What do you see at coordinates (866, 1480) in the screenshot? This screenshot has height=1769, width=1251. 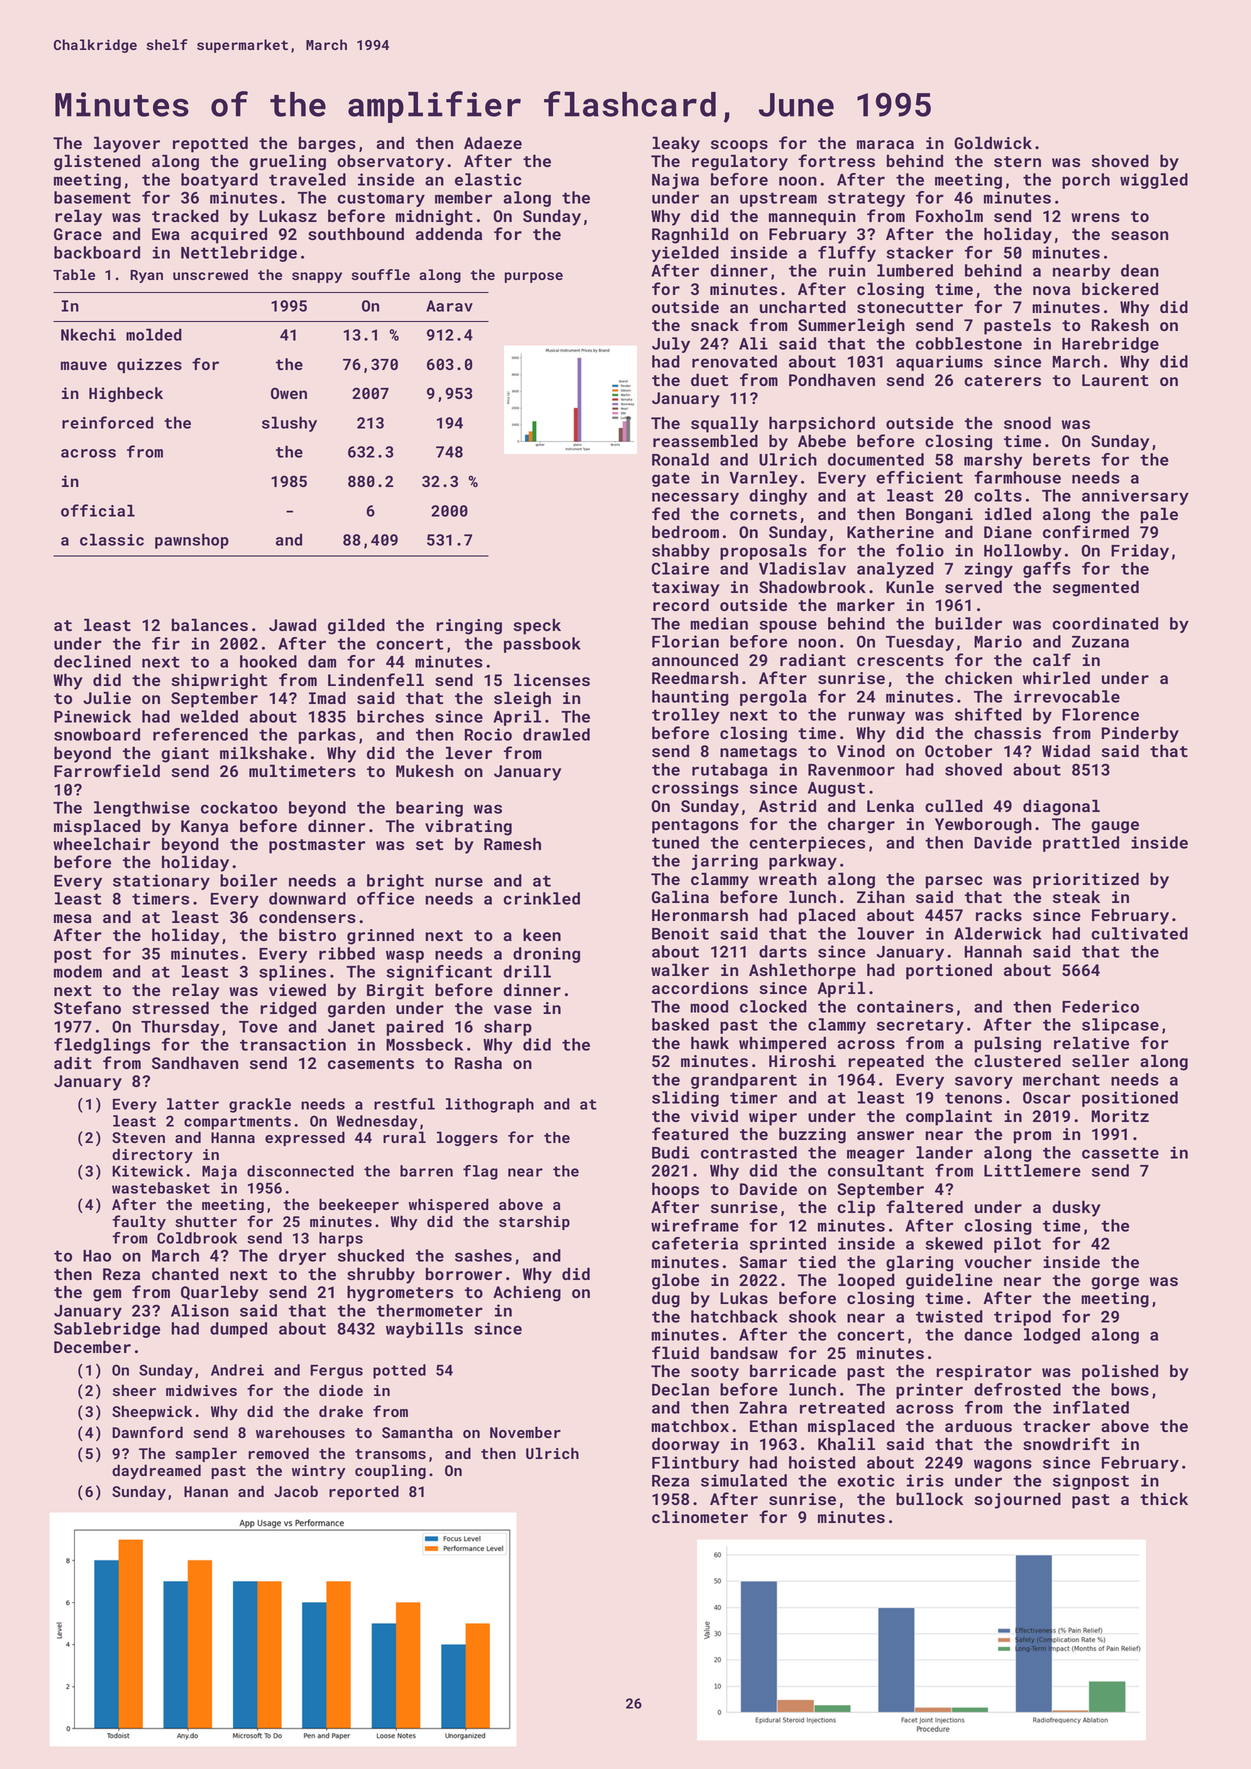 I see `exotic` at bounding box center [866, 1480].
